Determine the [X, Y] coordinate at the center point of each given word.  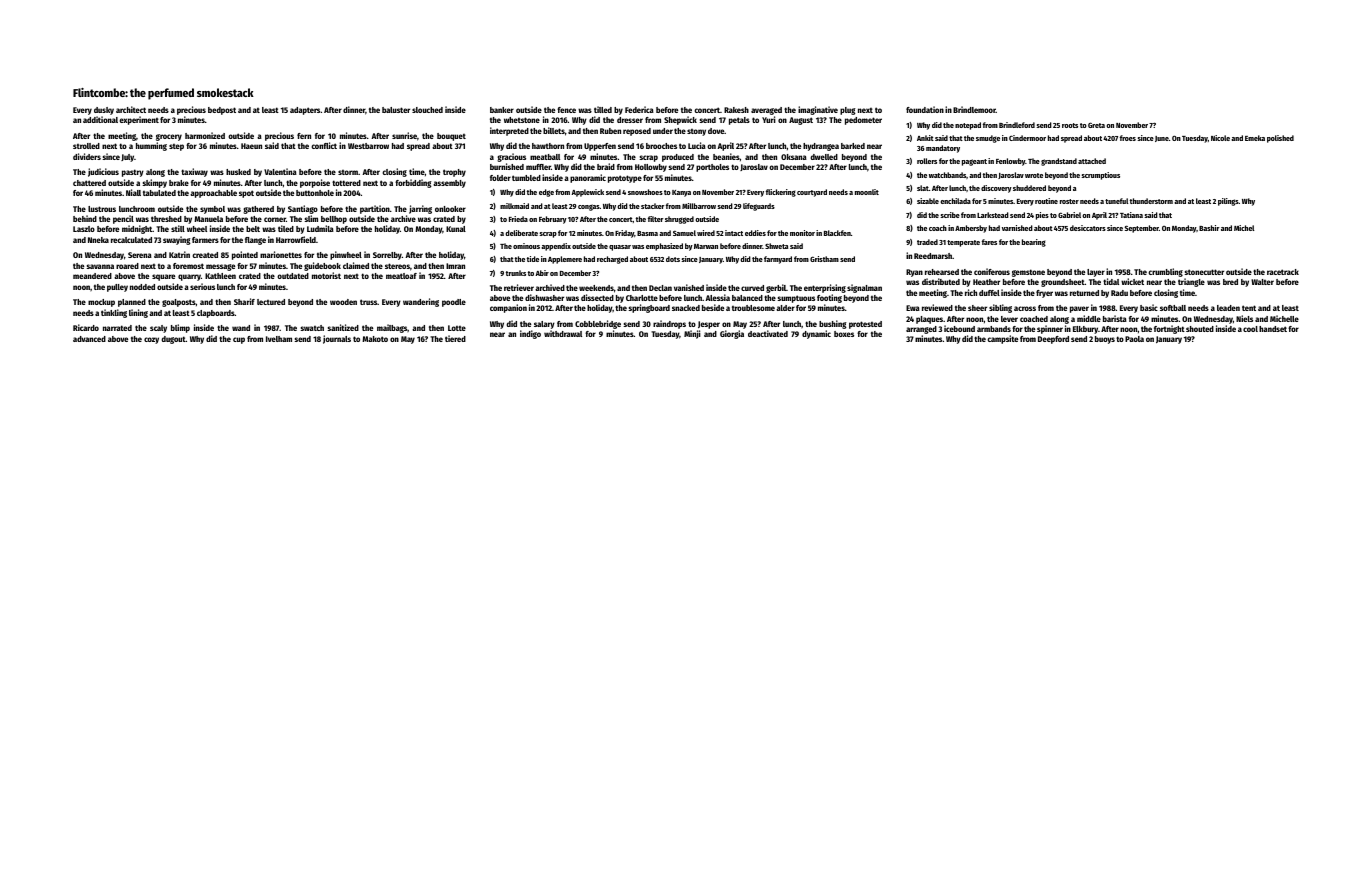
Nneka [98, 240]
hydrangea [821, 147]
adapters [305, 111]
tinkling [114, 313]
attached [1092, 161]
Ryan [914, 273]
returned [1084, 293]
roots [1070, 125]
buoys [1105, 340]
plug [848, 111]
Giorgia [732, 334]
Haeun [251, 146]
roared [127, 266]
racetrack [1283, 272]
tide [533, 259]
